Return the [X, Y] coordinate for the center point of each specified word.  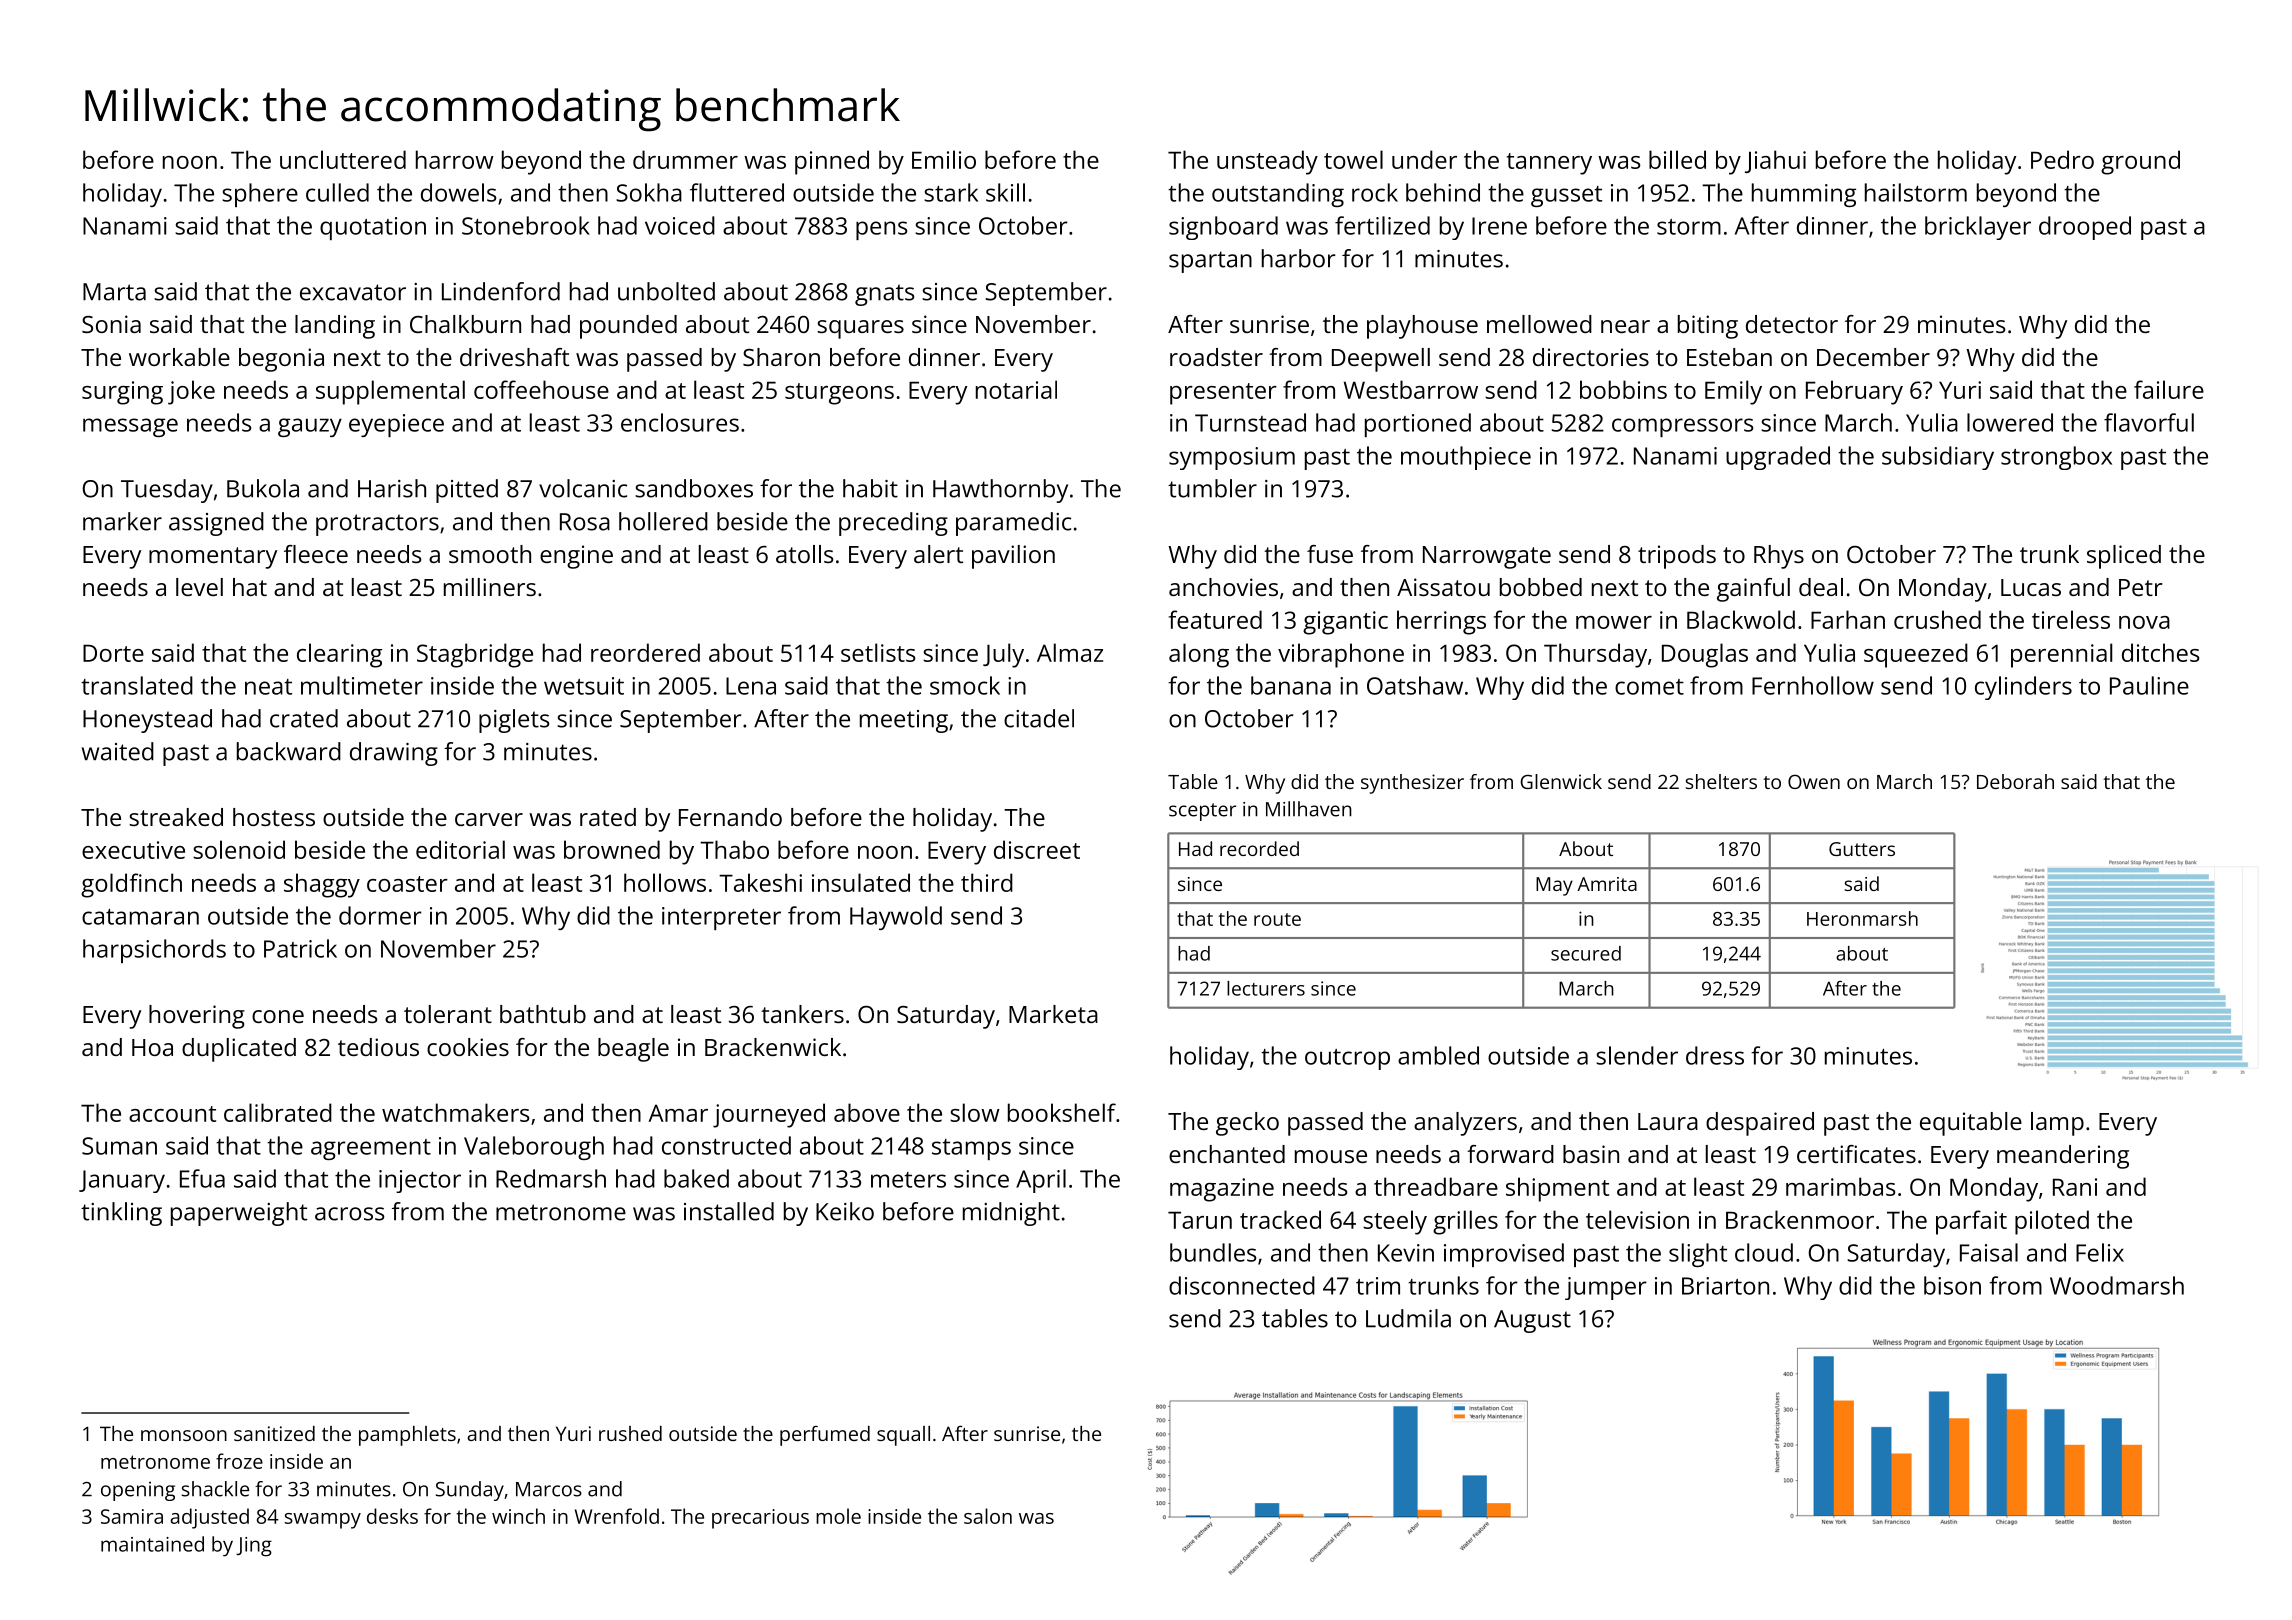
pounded [628, 327]
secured [1586, 953]
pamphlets [407, 1436]
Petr [2141, 587]
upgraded [1778, 458]
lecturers [1266, 988]
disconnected [1242, 1285]
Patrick [300, 948]
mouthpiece [1466, 458]
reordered [645, 652]
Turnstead [1250, 422]
